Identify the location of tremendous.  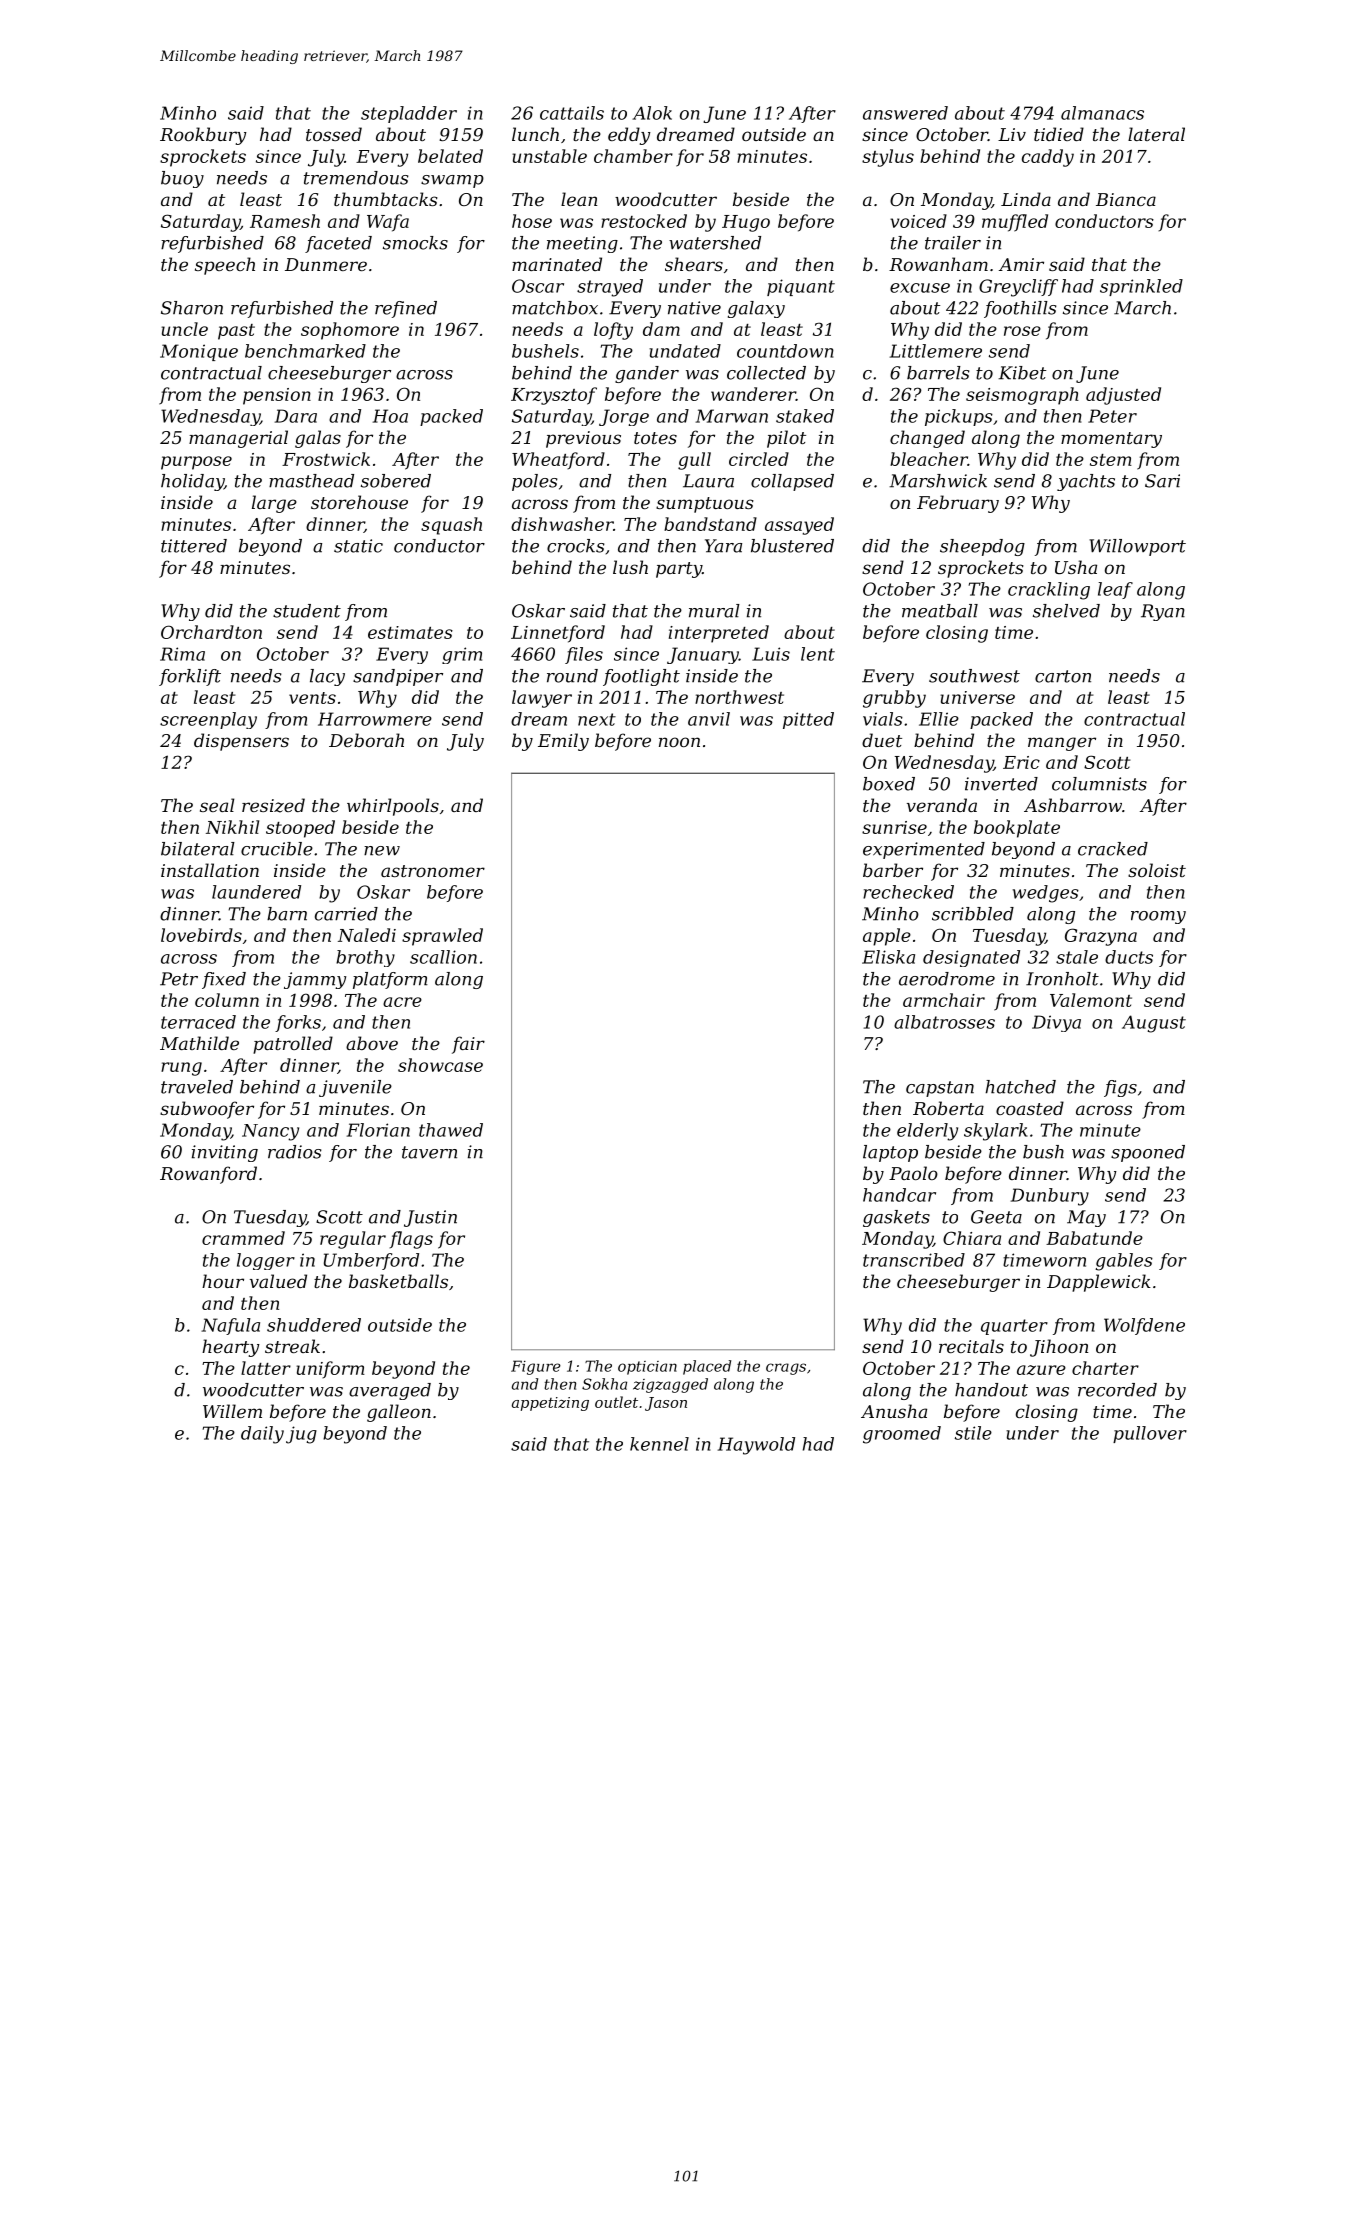
(356, 178).
